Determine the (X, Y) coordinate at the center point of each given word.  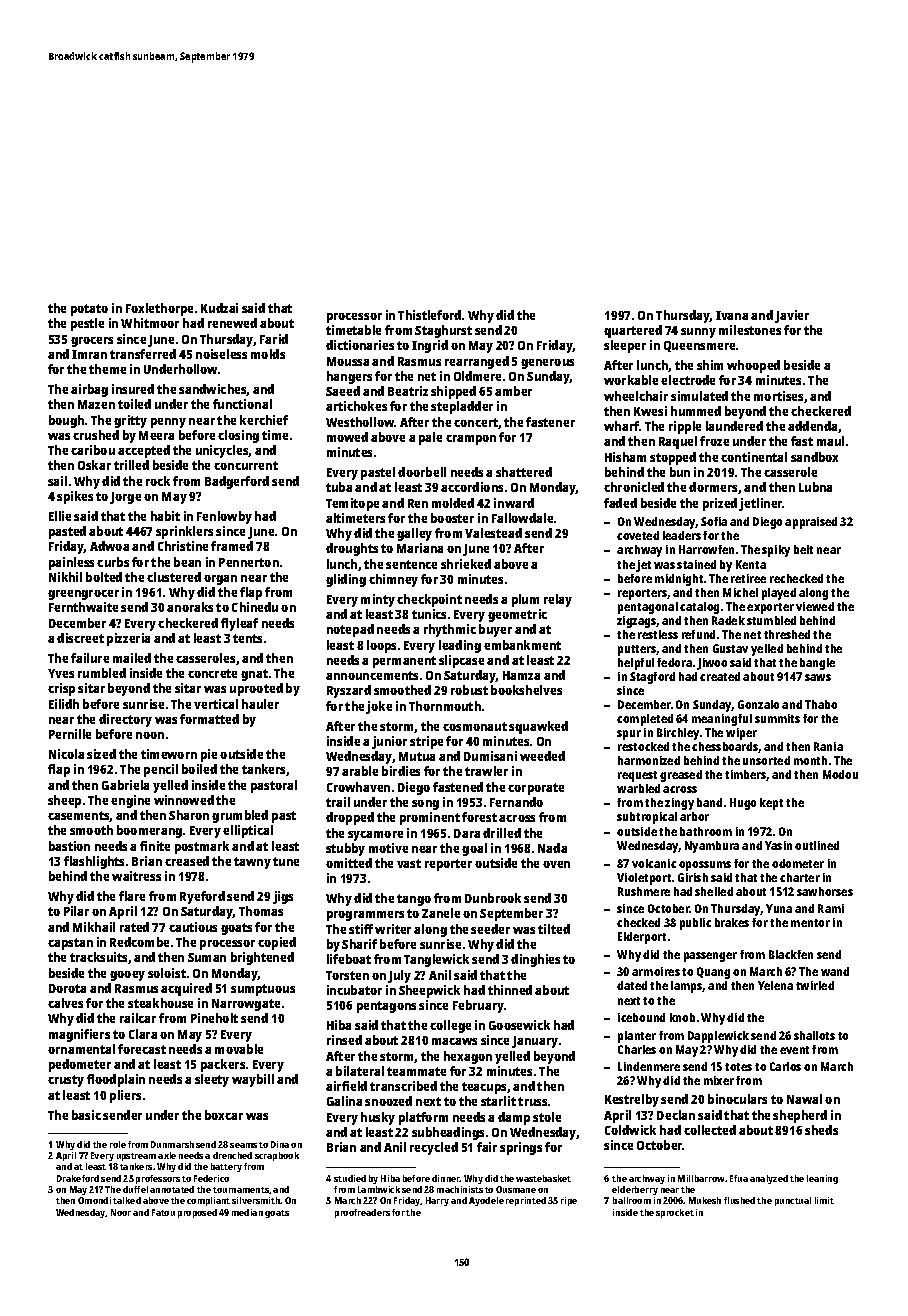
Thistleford (429, 315)
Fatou (163, 1212)
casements (79, 816)
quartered (633, 331)
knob (682, 1017)
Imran (89, 354)
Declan (676, 1115)
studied (350, 1178)
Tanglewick (436, 960)
